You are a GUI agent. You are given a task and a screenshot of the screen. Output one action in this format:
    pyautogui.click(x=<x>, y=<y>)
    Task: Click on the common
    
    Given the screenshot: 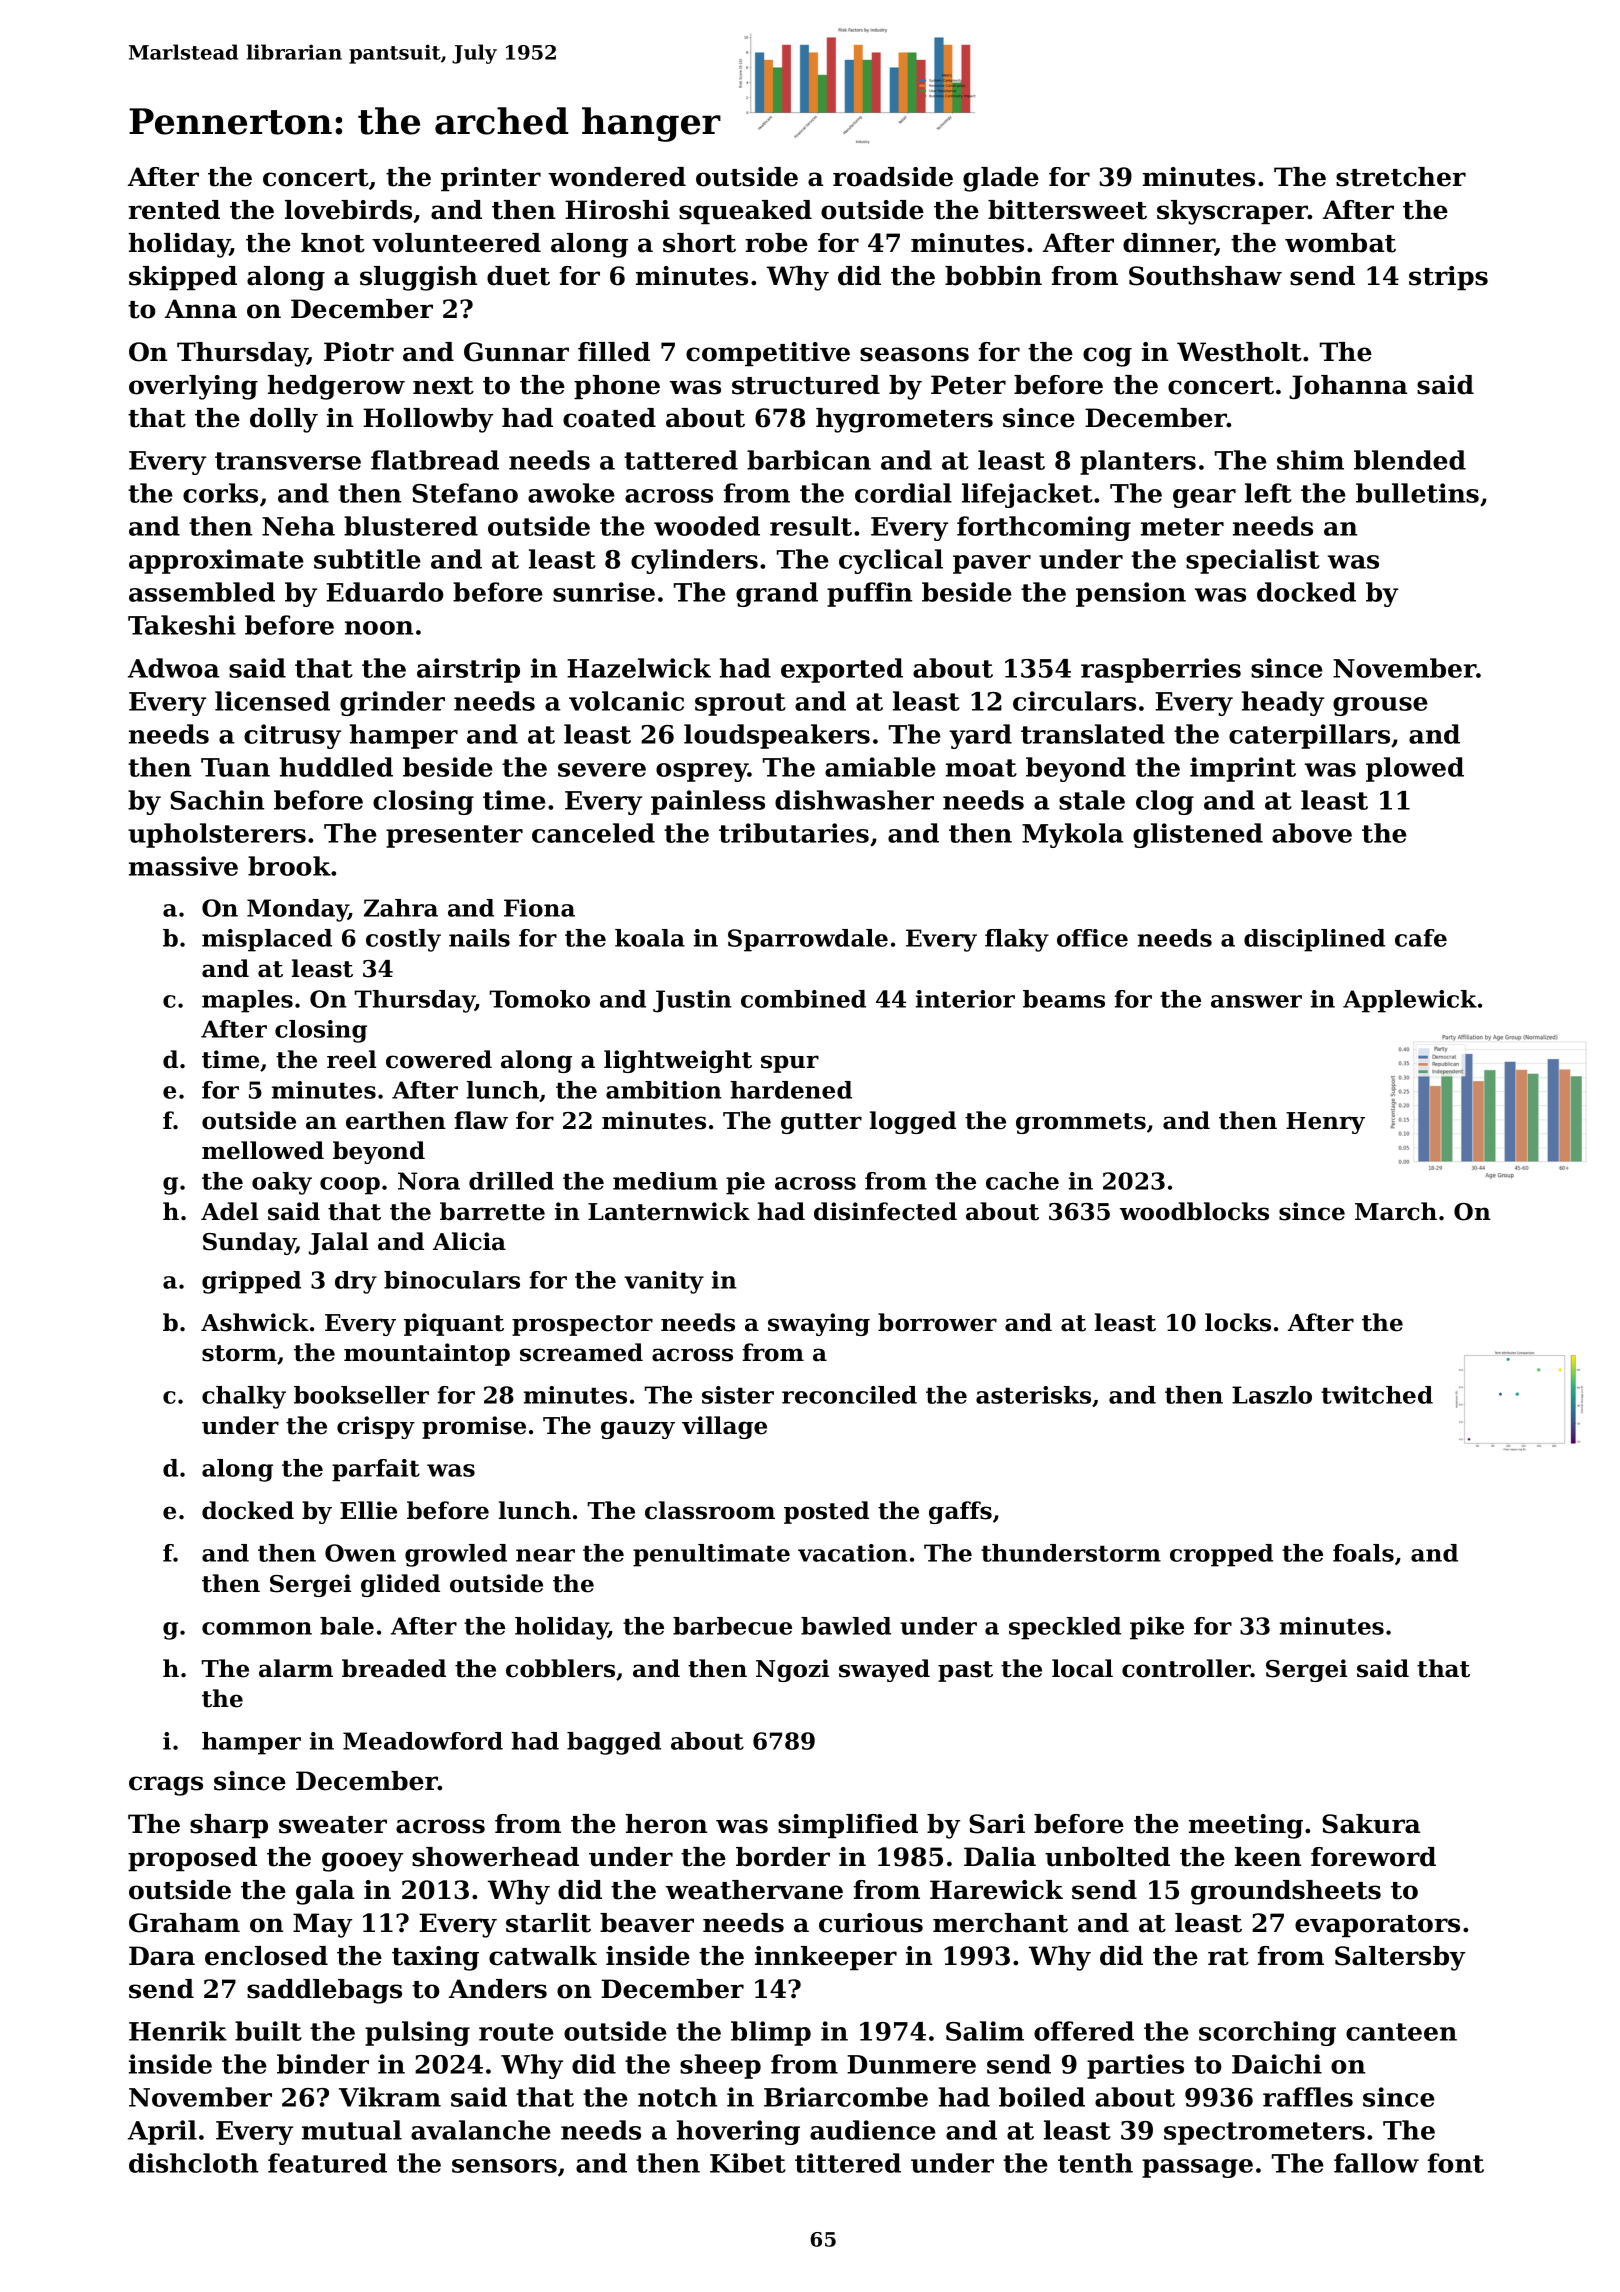 What is the action you would take?
    pyautogui.click(x=257, y=1628)
